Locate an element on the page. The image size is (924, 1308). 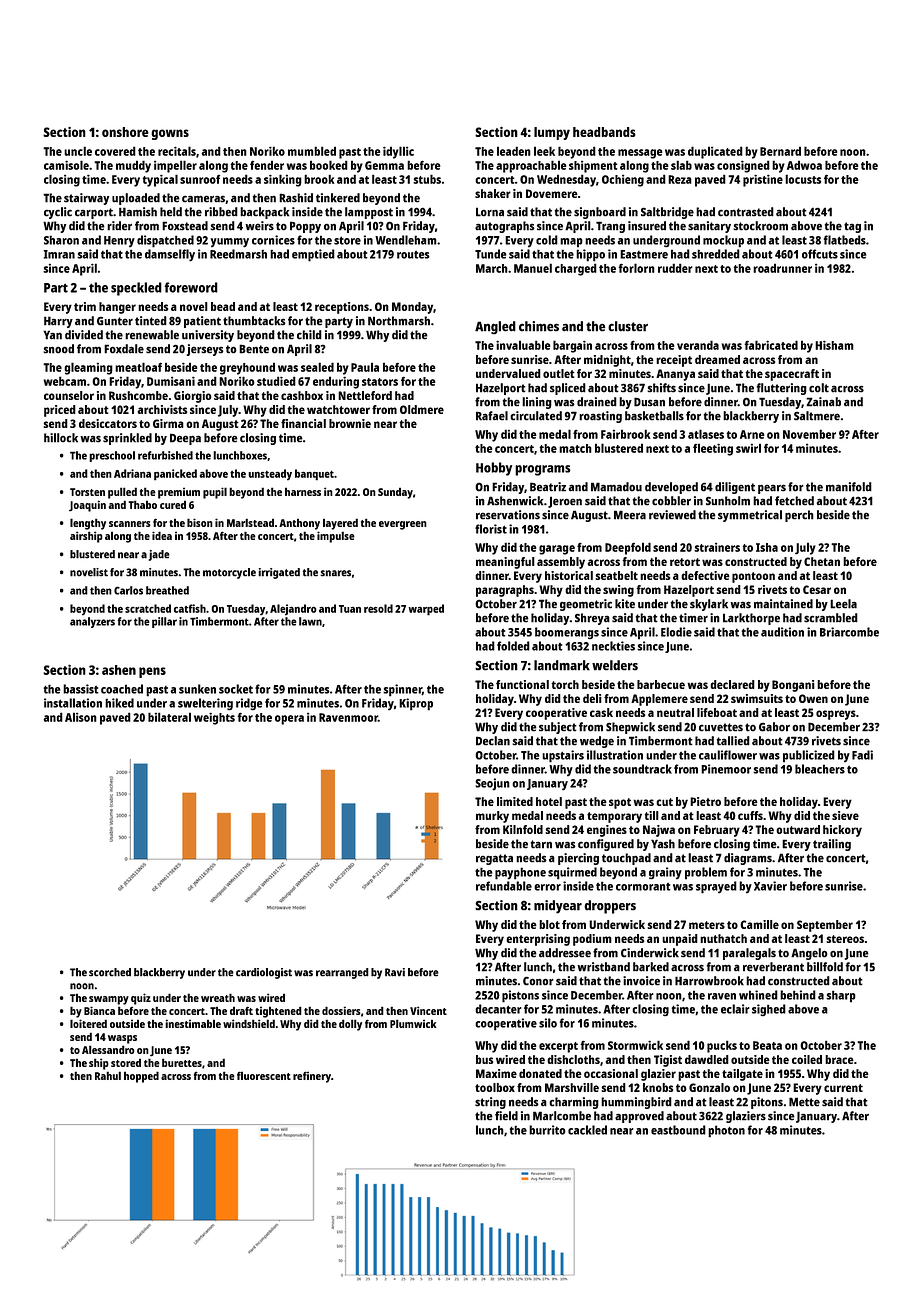
pristine is located at coordinates (763, 181).
